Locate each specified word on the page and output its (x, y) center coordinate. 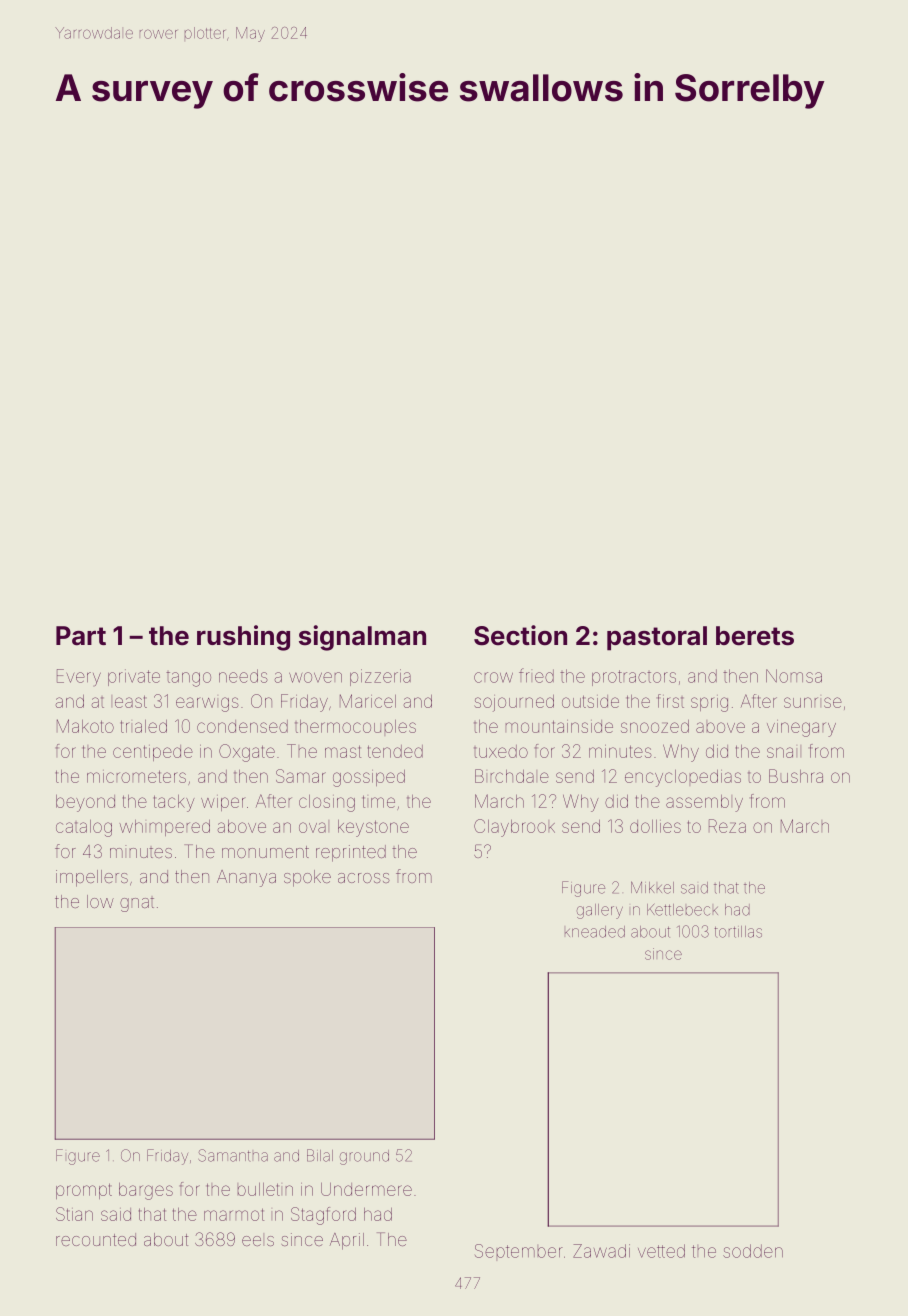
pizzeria (380, 677)
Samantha (233, 1155)
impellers (92, 878)
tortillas (738, 932)
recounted (96, 1239)
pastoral (657, 638)
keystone (373, 828)
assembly (704, 803)
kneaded (595, 932)
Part (81, 636)
